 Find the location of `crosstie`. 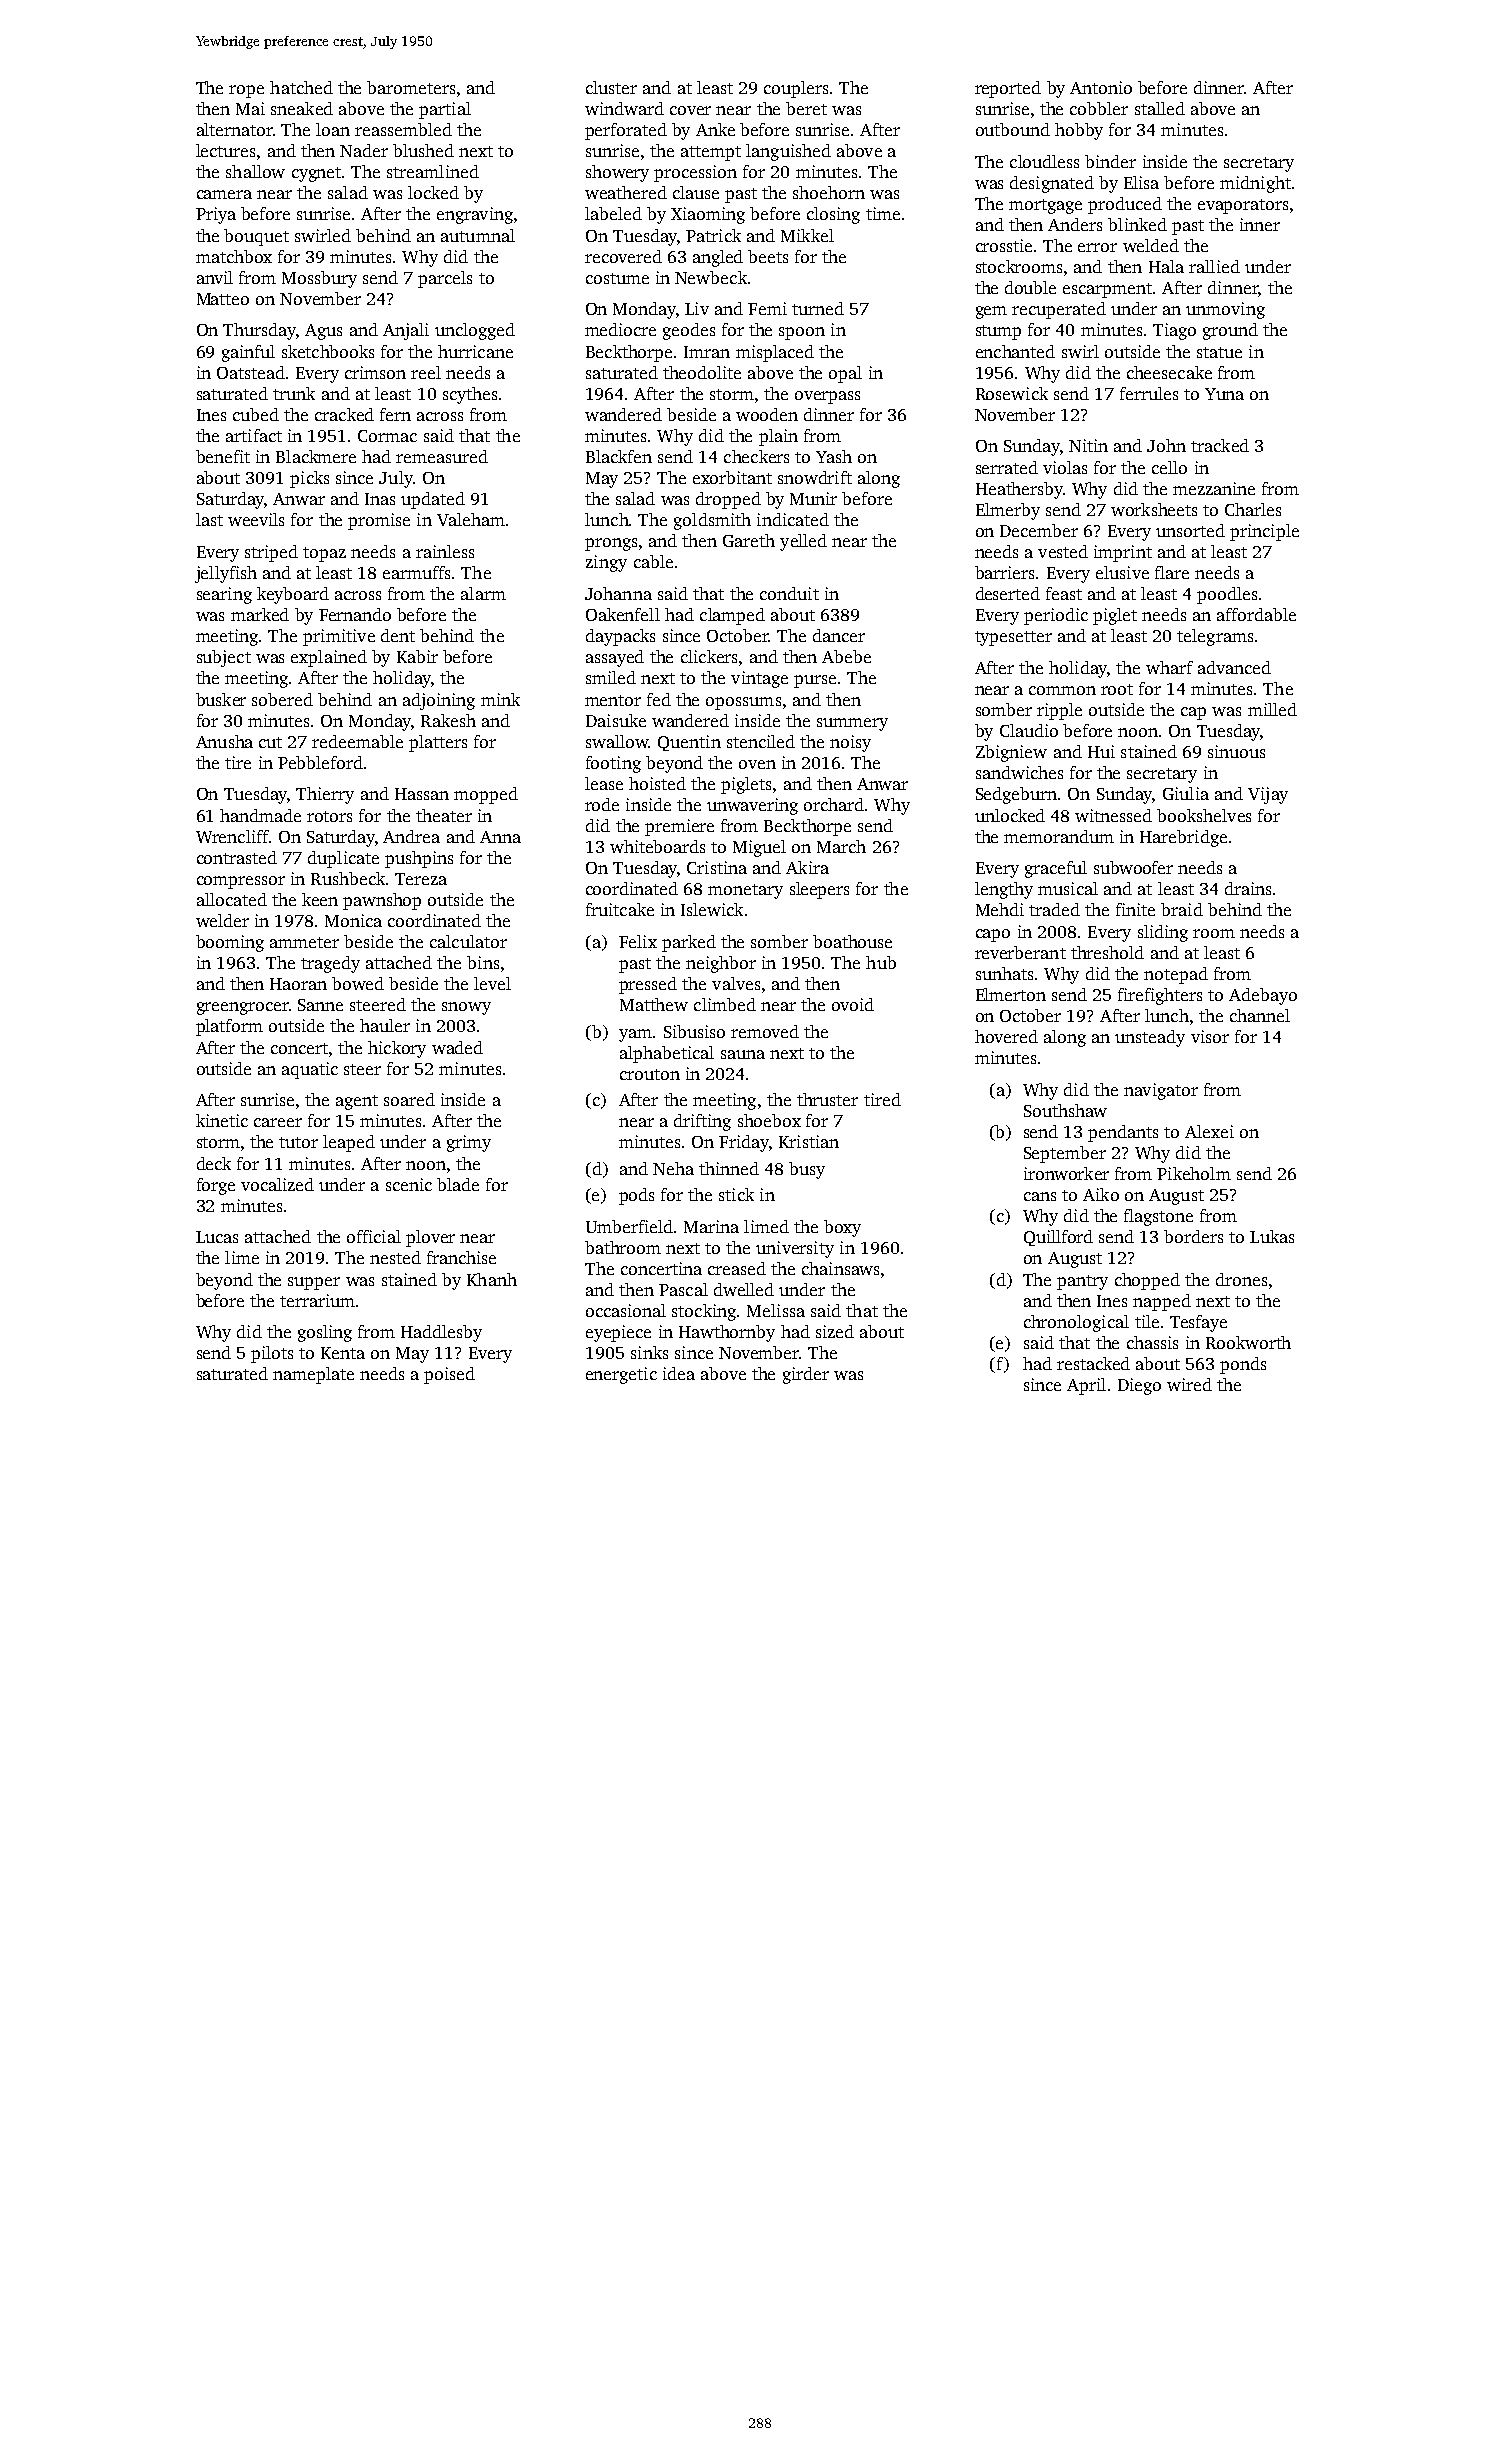

crosstie is located at coordinates (1004, 245).
